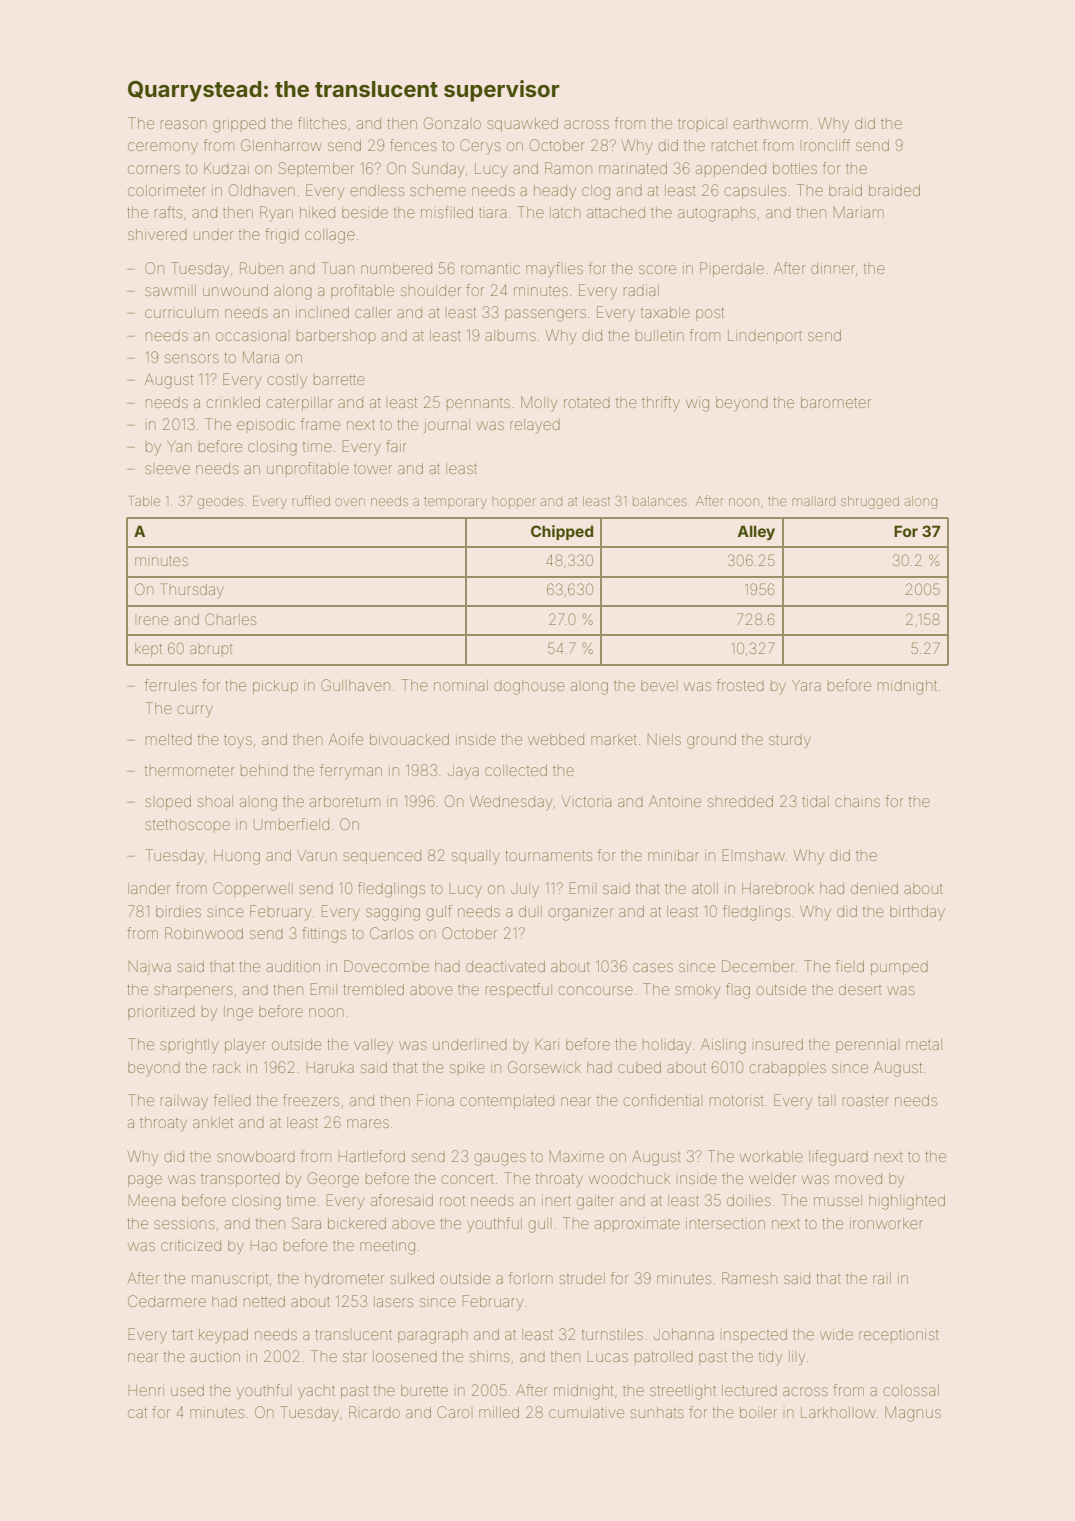  What do you see at coordinates (365, 212) in the page?
I see `beside` at bounding box center [365, 212].
